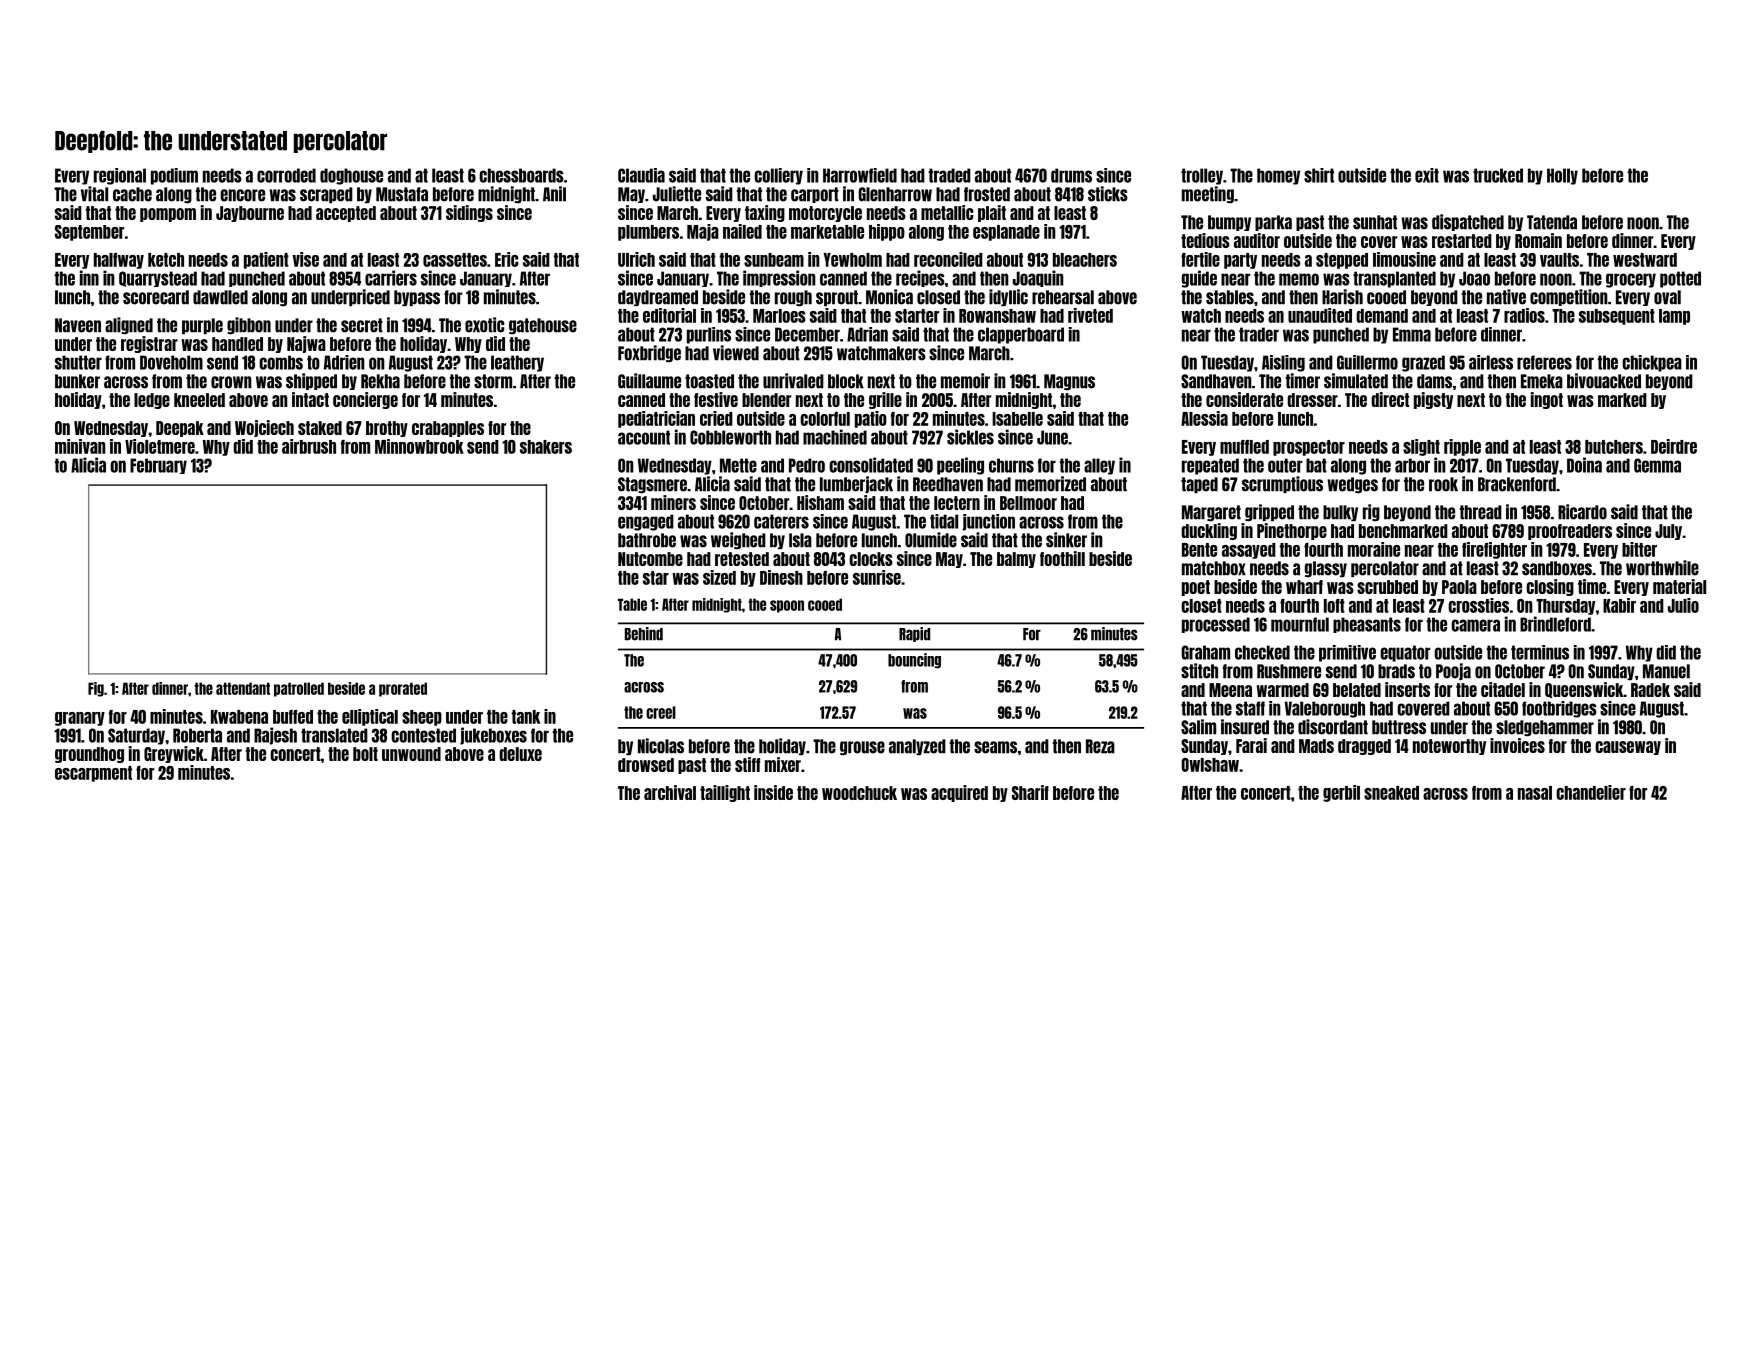  I want to click on bathrobe, so click(647, 540).
